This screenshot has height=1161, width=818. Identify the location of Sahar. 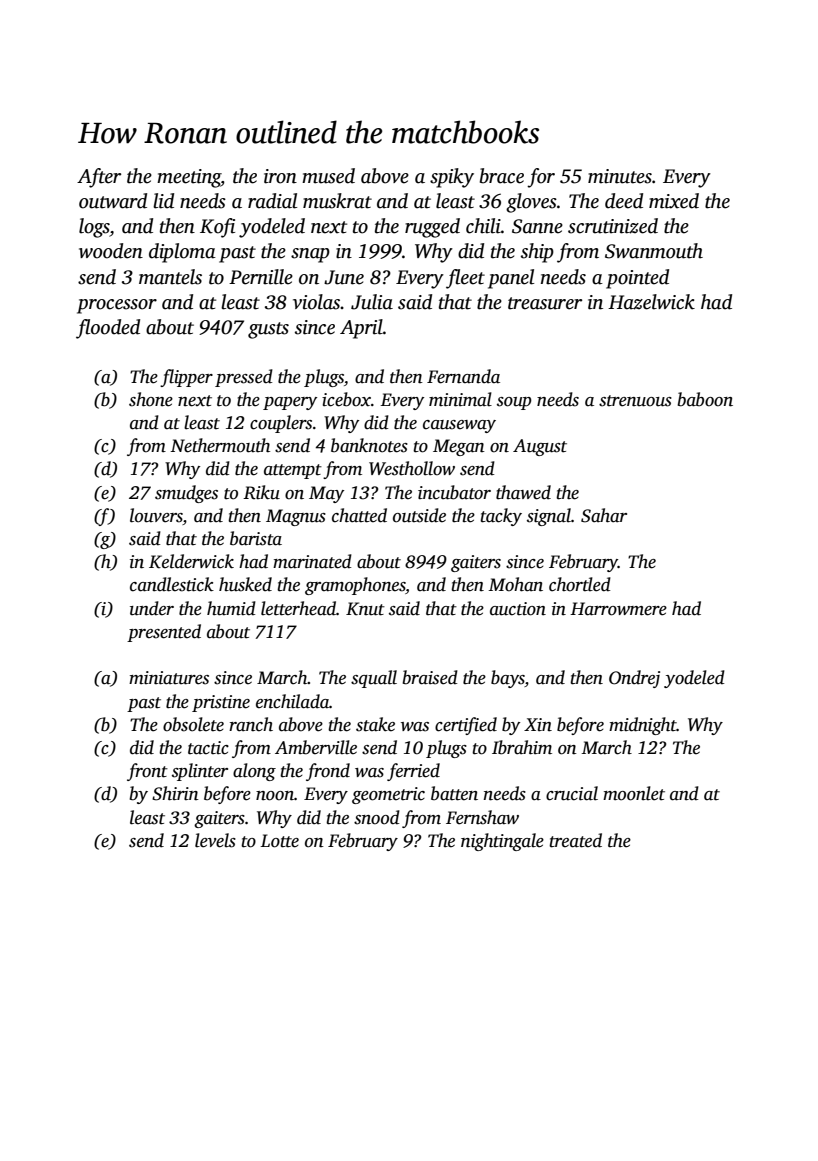
(604, 515).
